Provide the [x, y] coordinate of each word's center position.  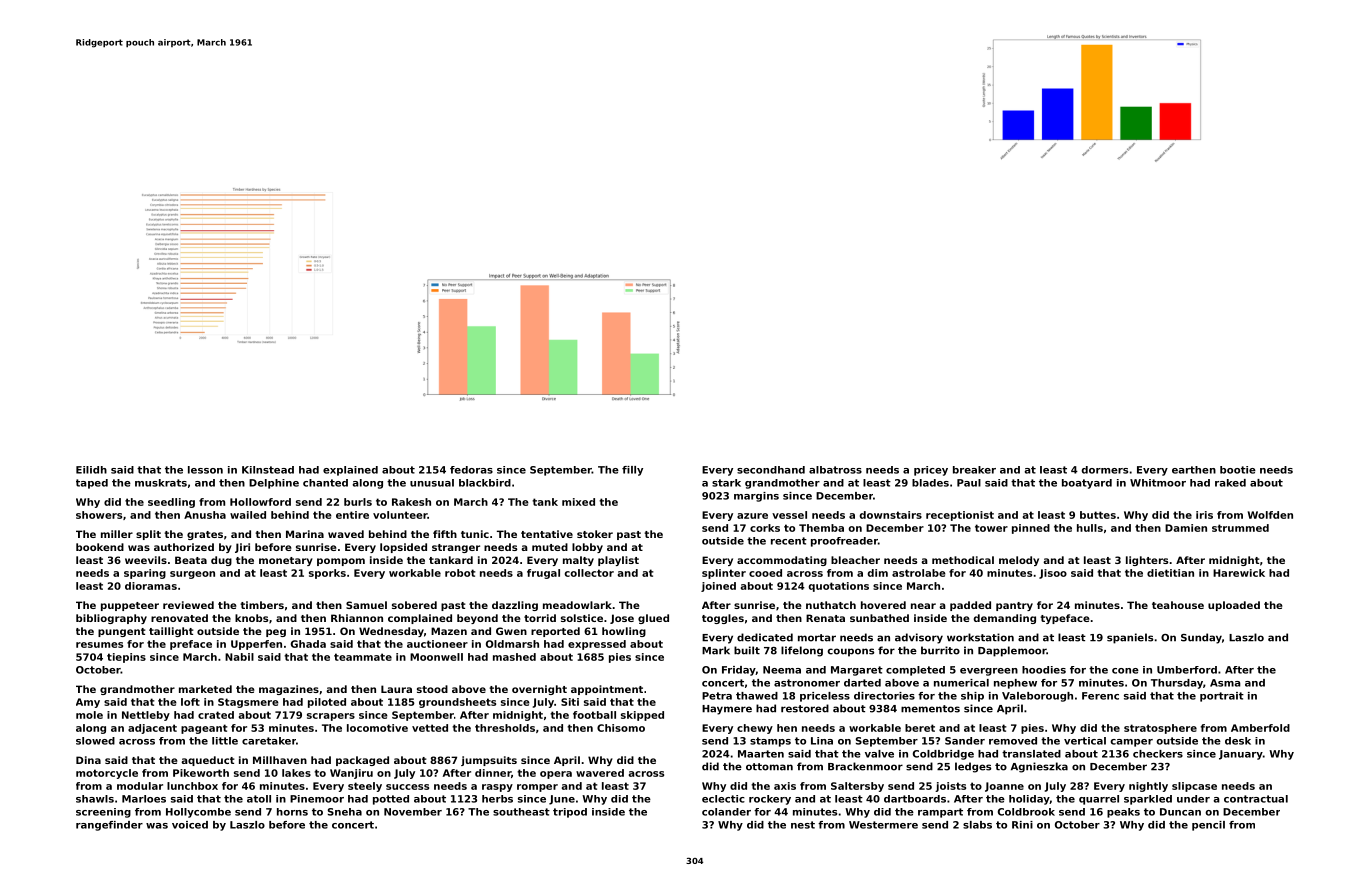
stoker [595, 534]
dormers [1104, 470]
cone [1125, 671]
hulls [1090, 528]
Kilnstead [268, 470]
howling [624, 632]
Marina [305, 534]
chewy [755, 729]
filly [632, 471]
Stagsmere [248, 703]
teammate [363, 657]
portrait [1222, 697]
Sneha [345, 812]
